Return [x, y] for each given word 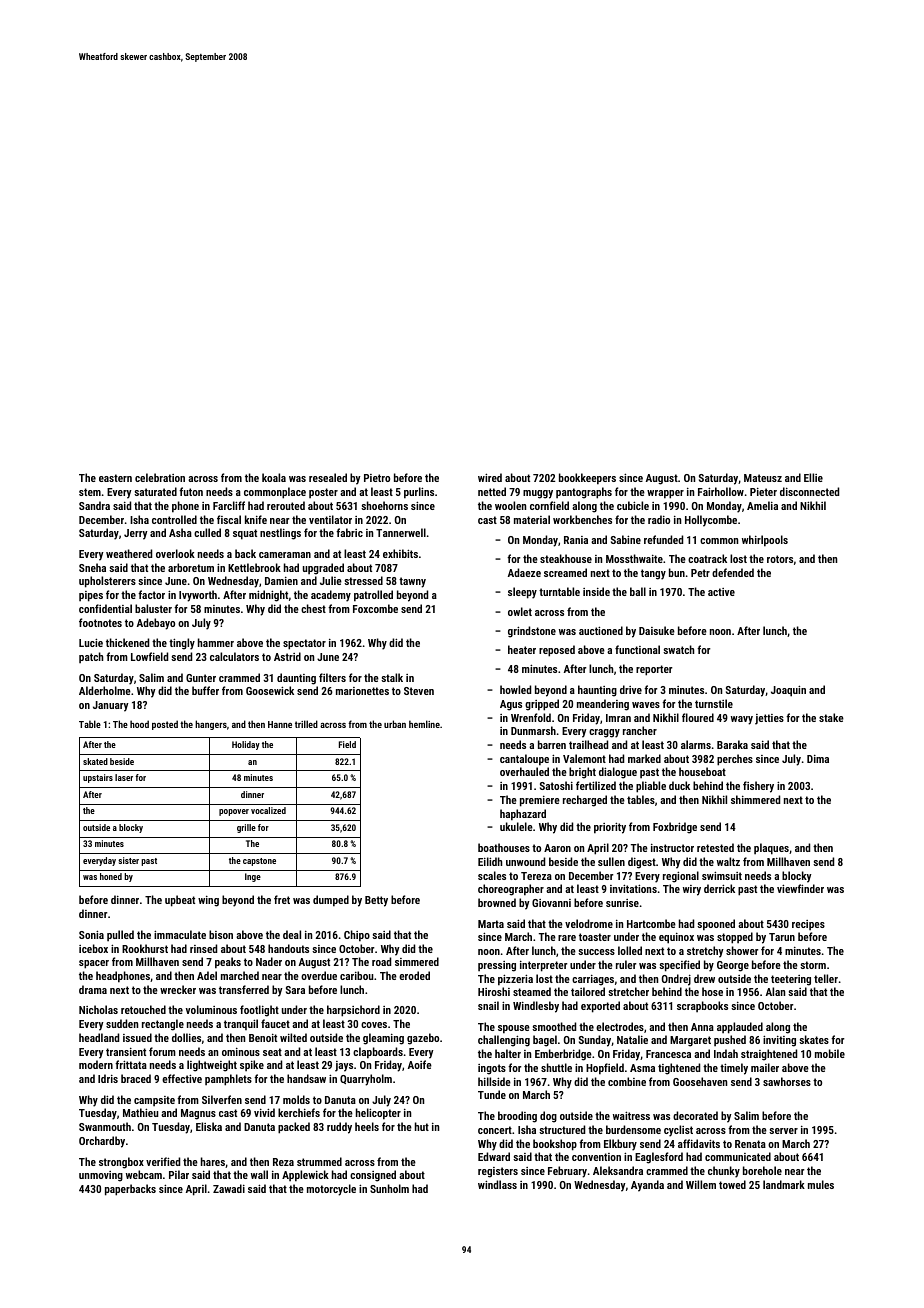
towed [732, 1184]
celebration [160, 477]
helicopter [378, 1114]
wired [490, 477]
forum [162, 1051]
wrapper [665, 494]
